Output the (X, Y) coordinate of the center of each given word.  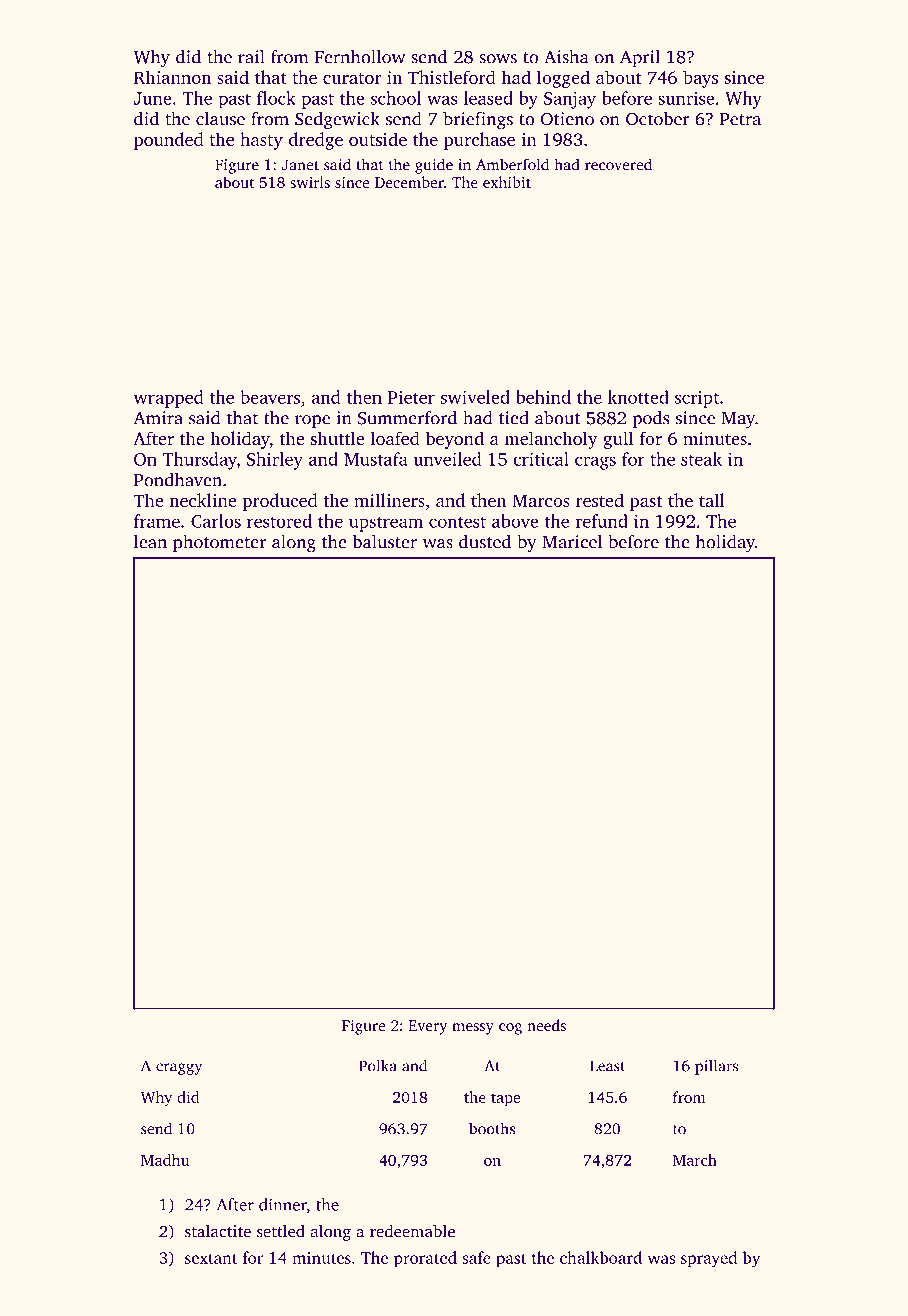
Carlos (216, 521)
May (738, 420)
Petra (740, 119)
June (153, 98)
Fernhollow (360, 57)
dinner (283, 1204)
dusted (485, 541)
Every (427, 1027)
